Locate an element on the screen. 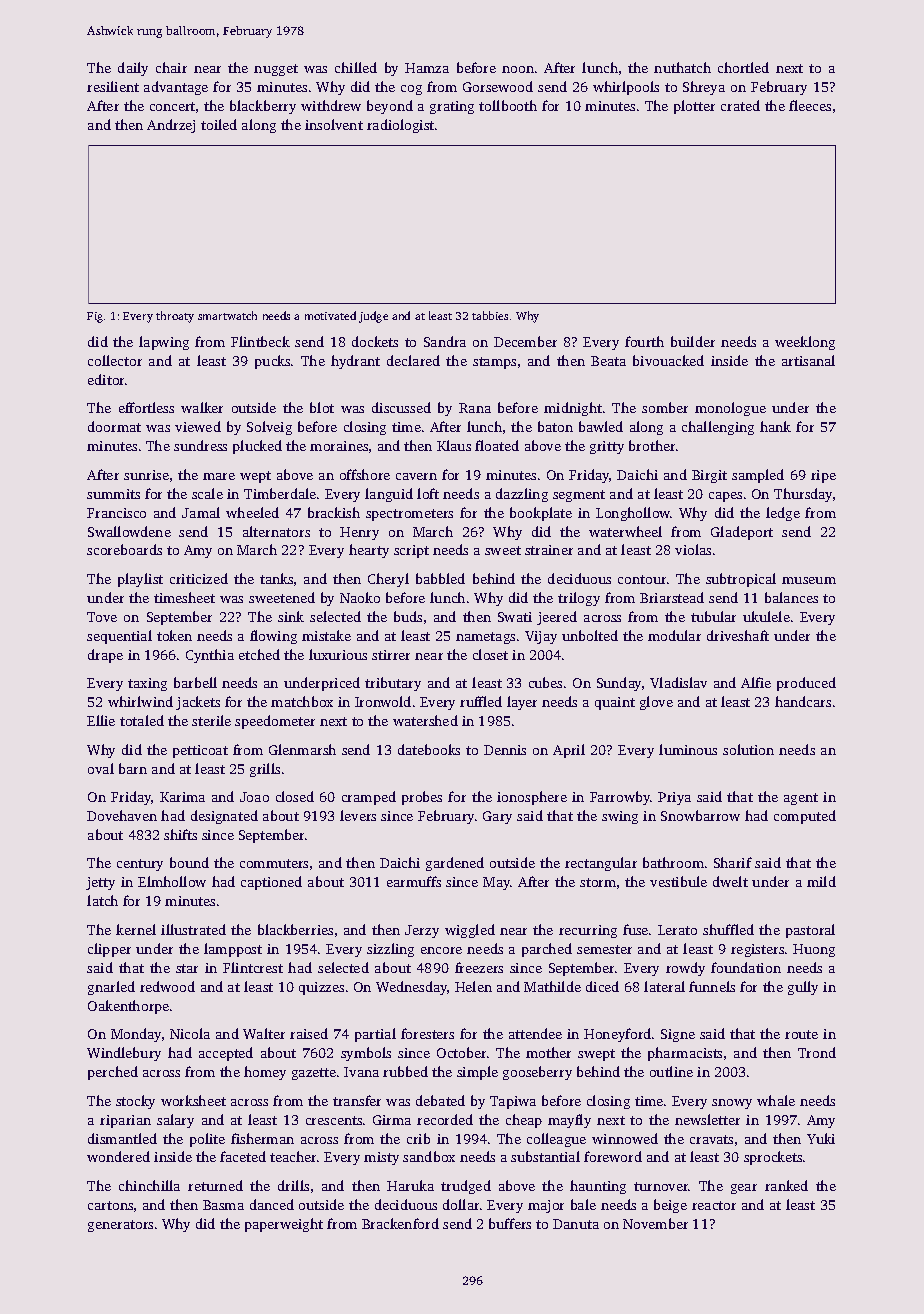 This screenshot has width=924, height=1314. hydrant is located at coordinates (355, 362).
